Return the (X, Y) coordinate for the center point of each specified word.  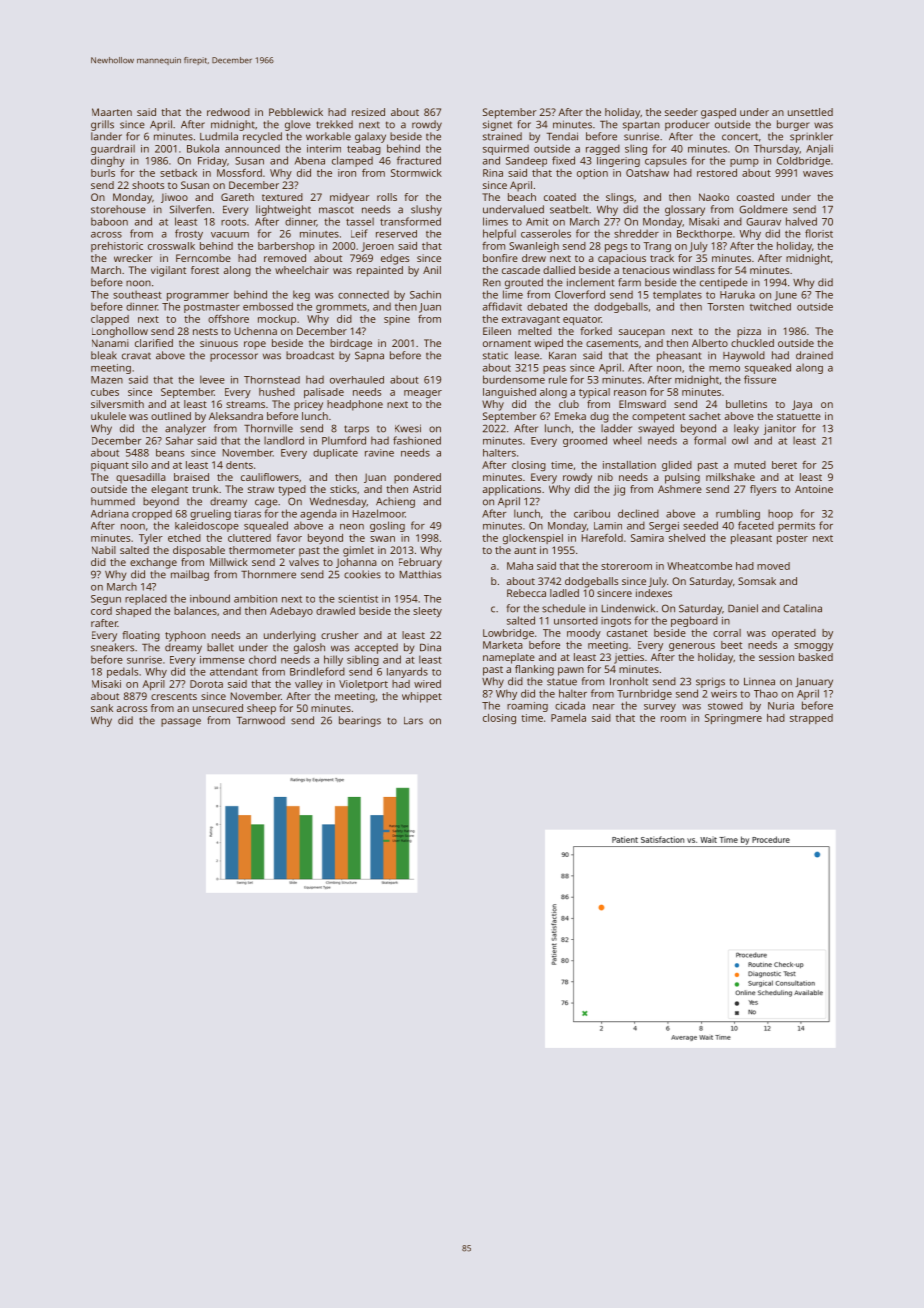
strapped (811, 719)
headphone (355, 405)
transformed (410, 221)
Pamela (568, 718)
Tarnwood (261, 720)
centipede (724, 283)
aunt (525, 550)
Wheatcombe (699, 566)
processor (234, 357)
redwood (228, 112)
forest (205, 270)
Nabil (104, 550)
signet (497, 125)
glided (677, 466)
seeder (681, 112)
